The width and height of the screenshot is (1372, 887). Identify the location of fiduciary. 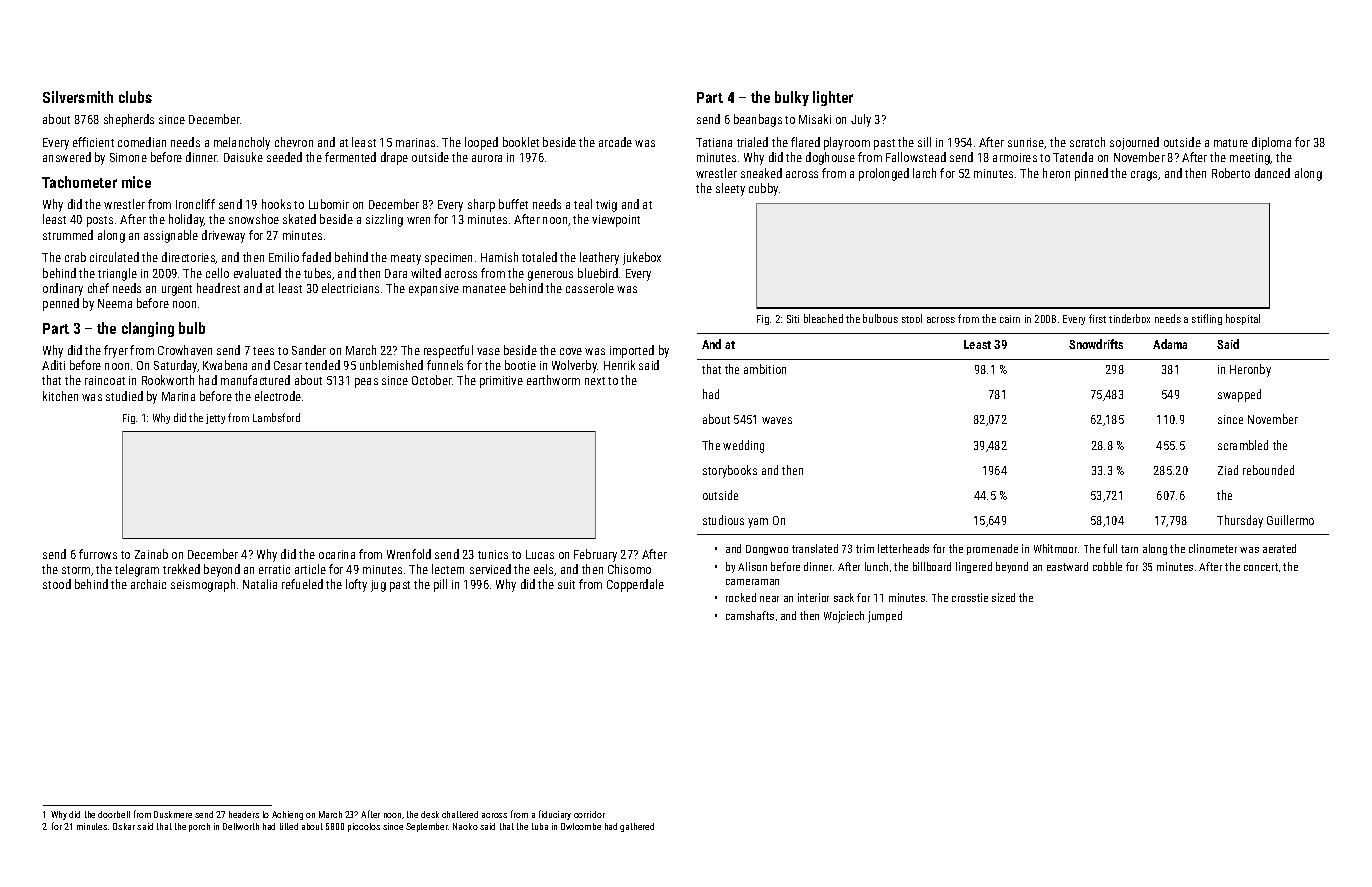
(555, 815).
